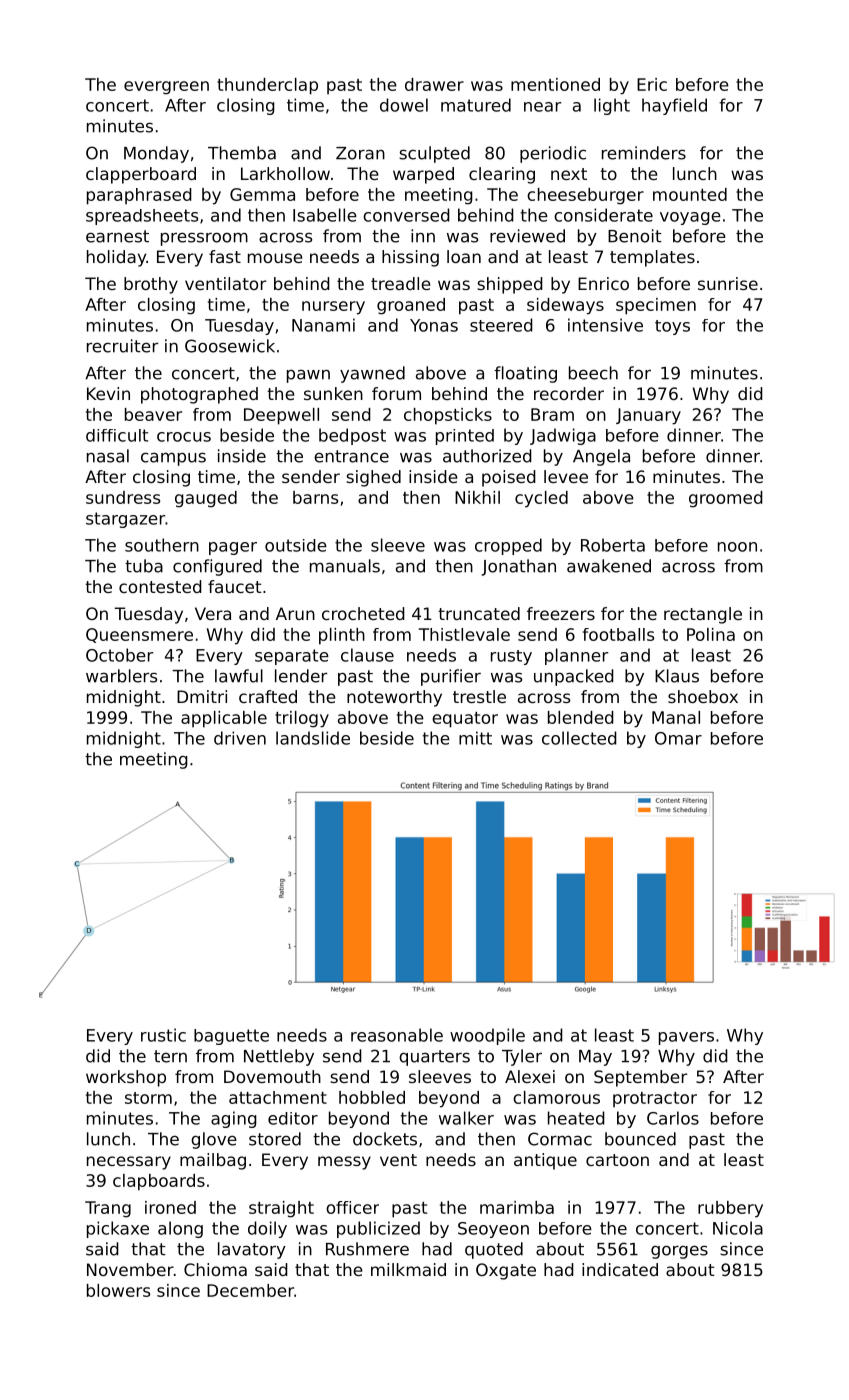 This screenshot has width=849, height=1400. Describe the element at coordinates (163, 1035) in the screenshot. I see `rustic` at that location.
